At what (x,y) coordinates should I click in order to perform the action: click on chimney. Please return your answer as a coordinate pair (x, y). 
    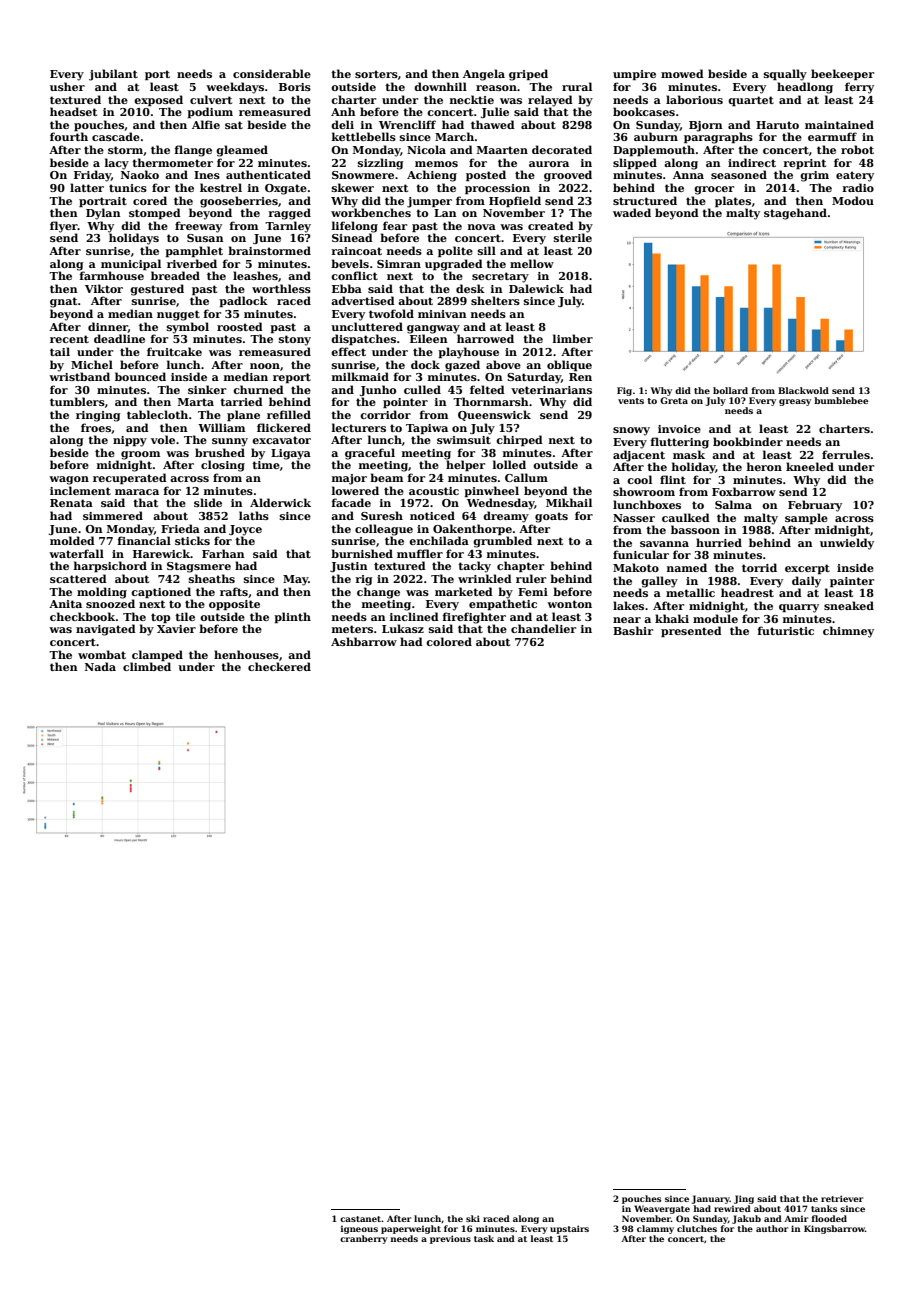
    Looking at the image, I should click on (848, 632).
